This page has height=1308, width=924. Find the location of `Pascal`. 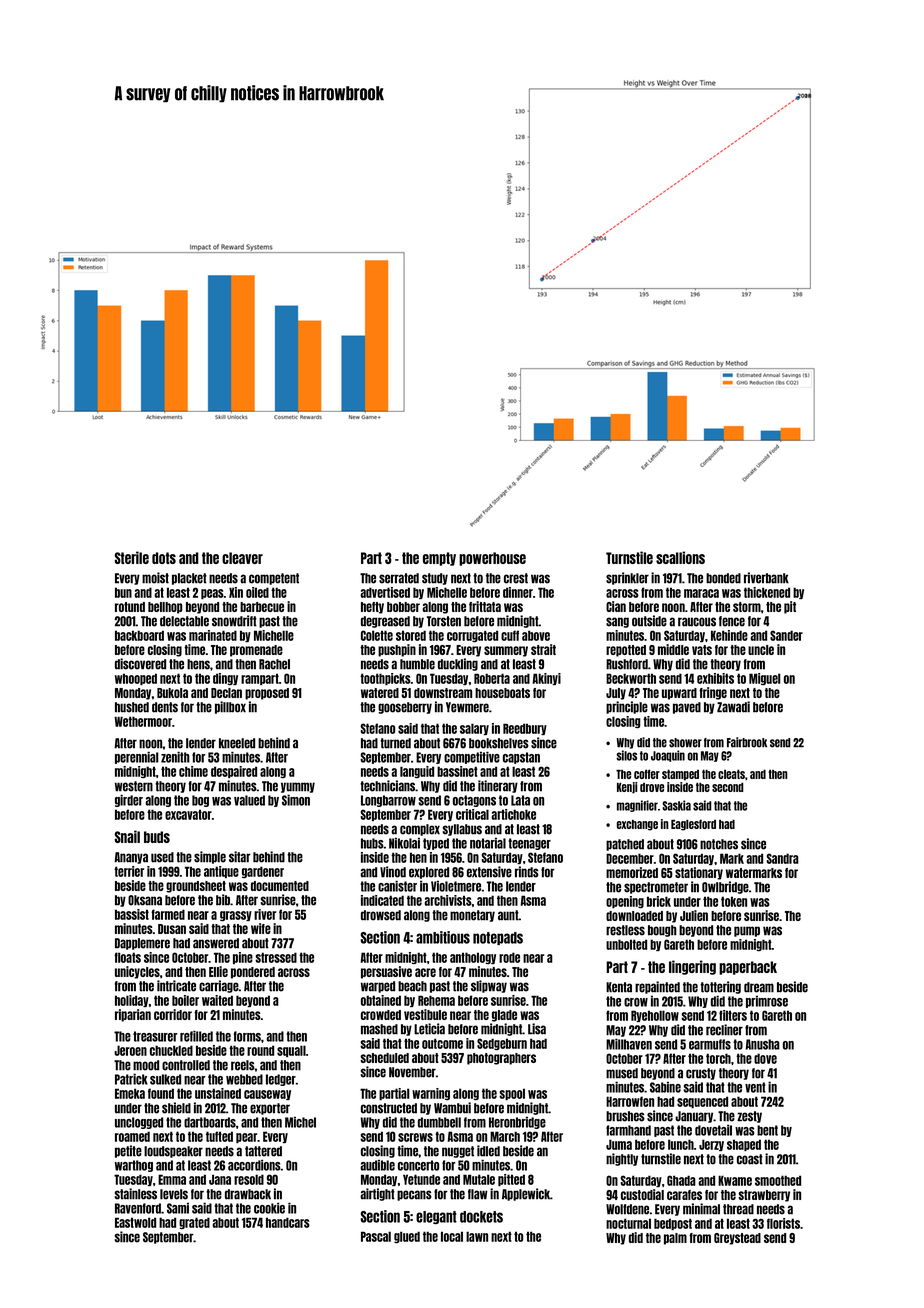

Pascal is located at coordinates (376, 1236).
